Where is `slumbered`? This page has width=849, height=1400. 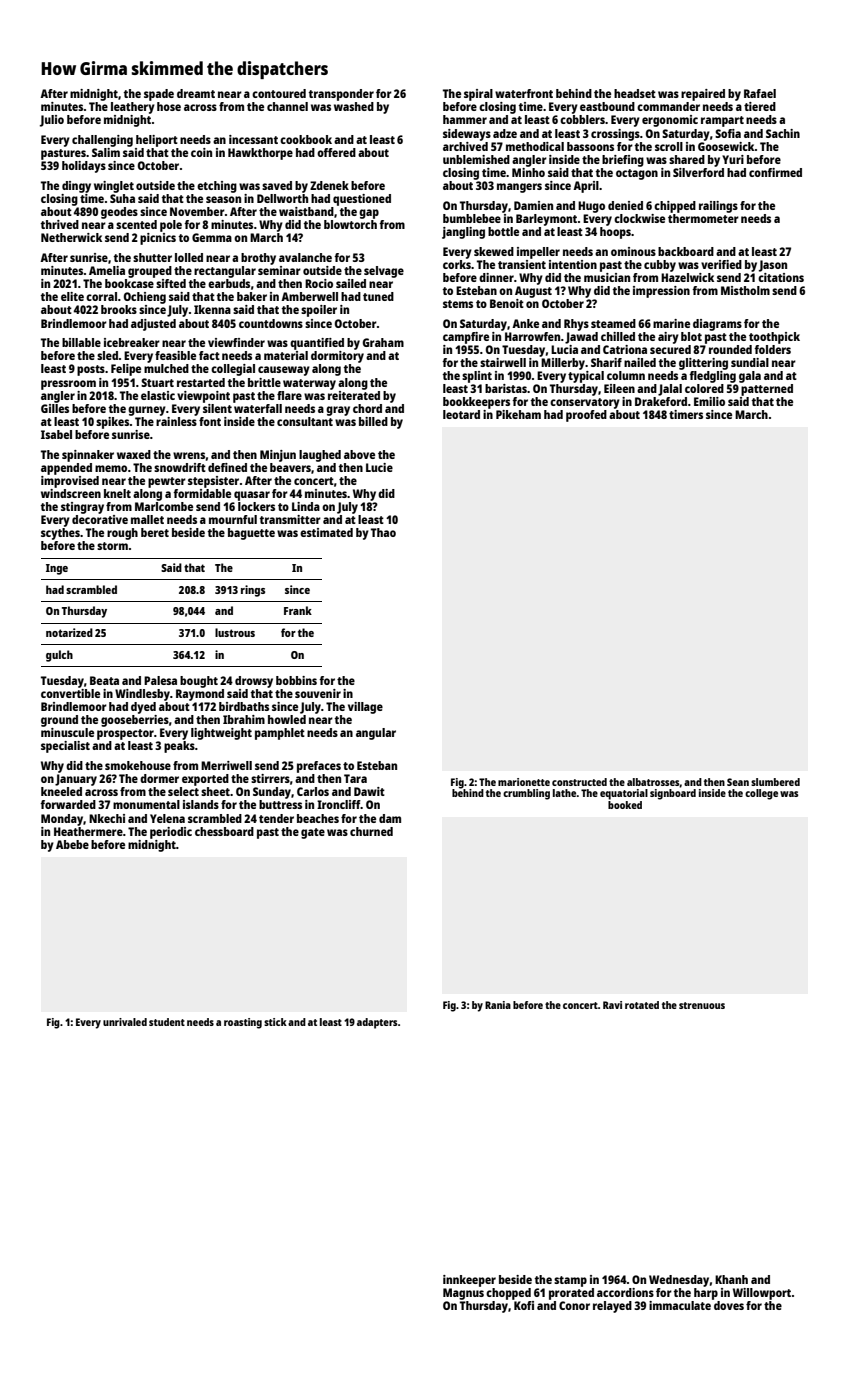
slumbered is located at coordinates (775, 782).
